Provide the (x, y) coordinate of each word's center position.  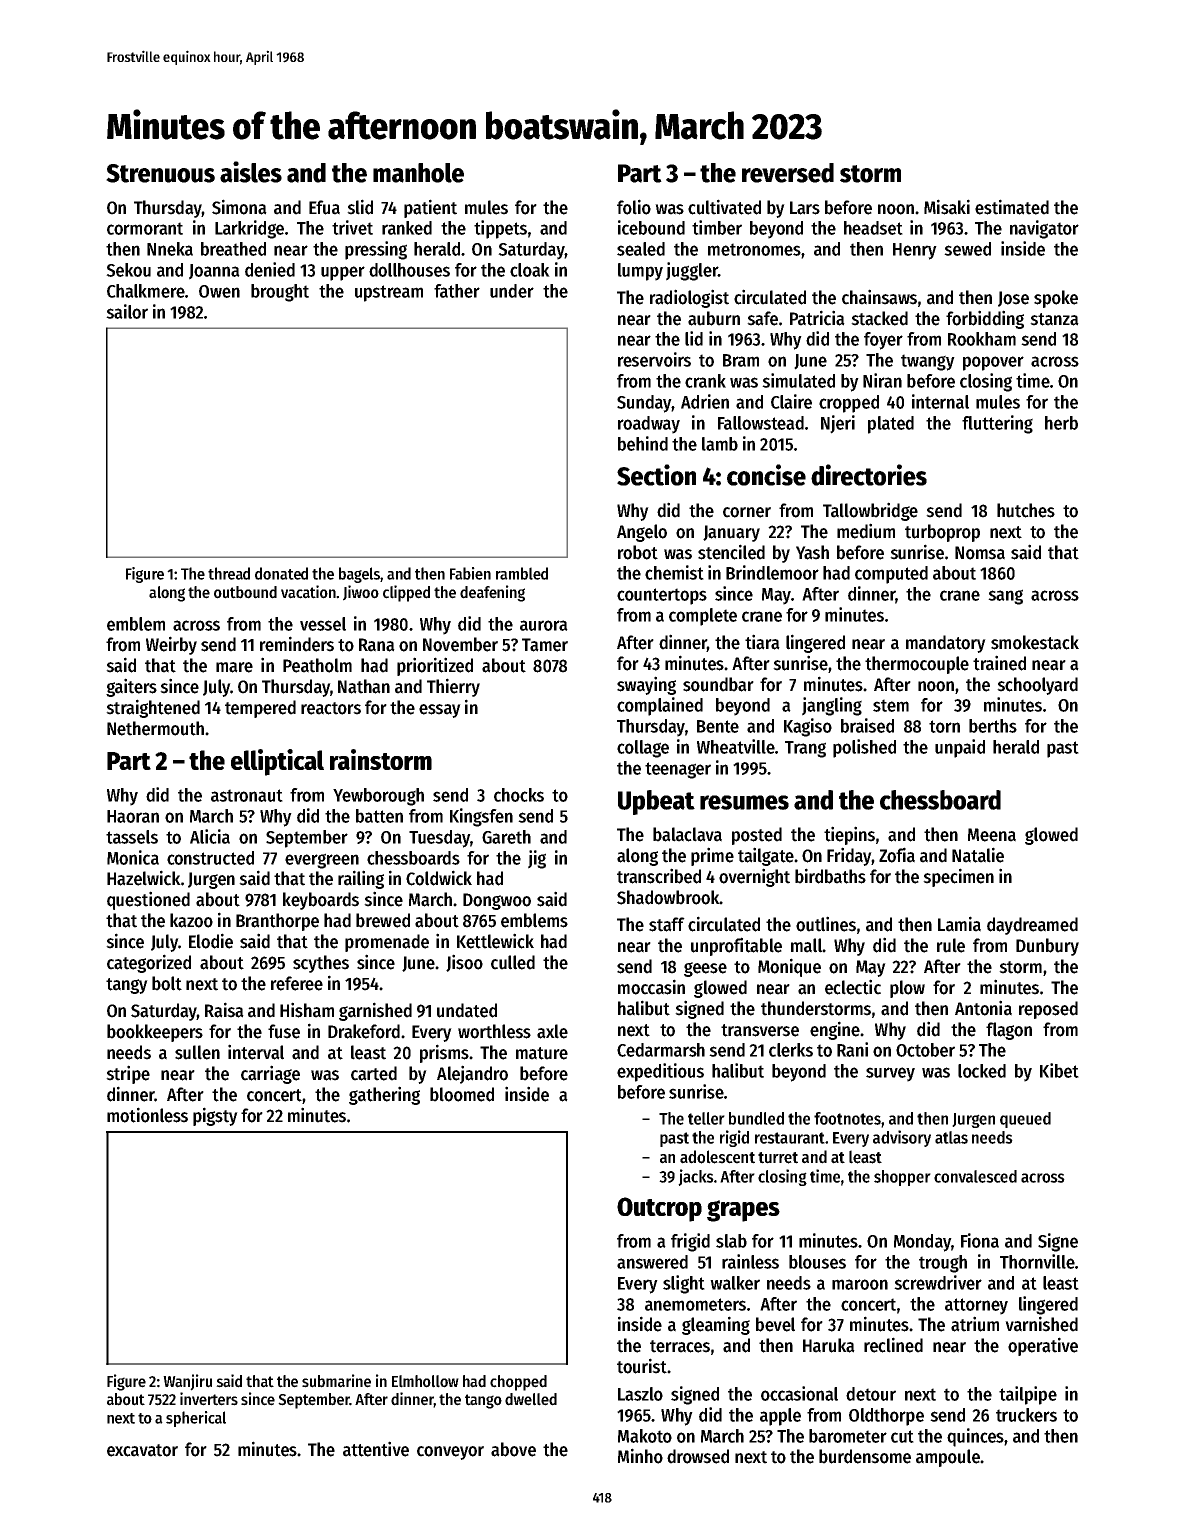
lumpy (640, 272)
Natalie (978, 855)
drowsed (698, 1456)
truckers (1026, 1415)
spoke (1056, 299)
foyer (883, 341)
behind (643, 443)
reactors (331, 708)
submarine (336, 1381)
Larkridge (249, 229)
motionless (147, 1115)
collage (643, 749)
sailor (127, 311)
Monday (922, 1243)
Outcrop (659, 1209)
